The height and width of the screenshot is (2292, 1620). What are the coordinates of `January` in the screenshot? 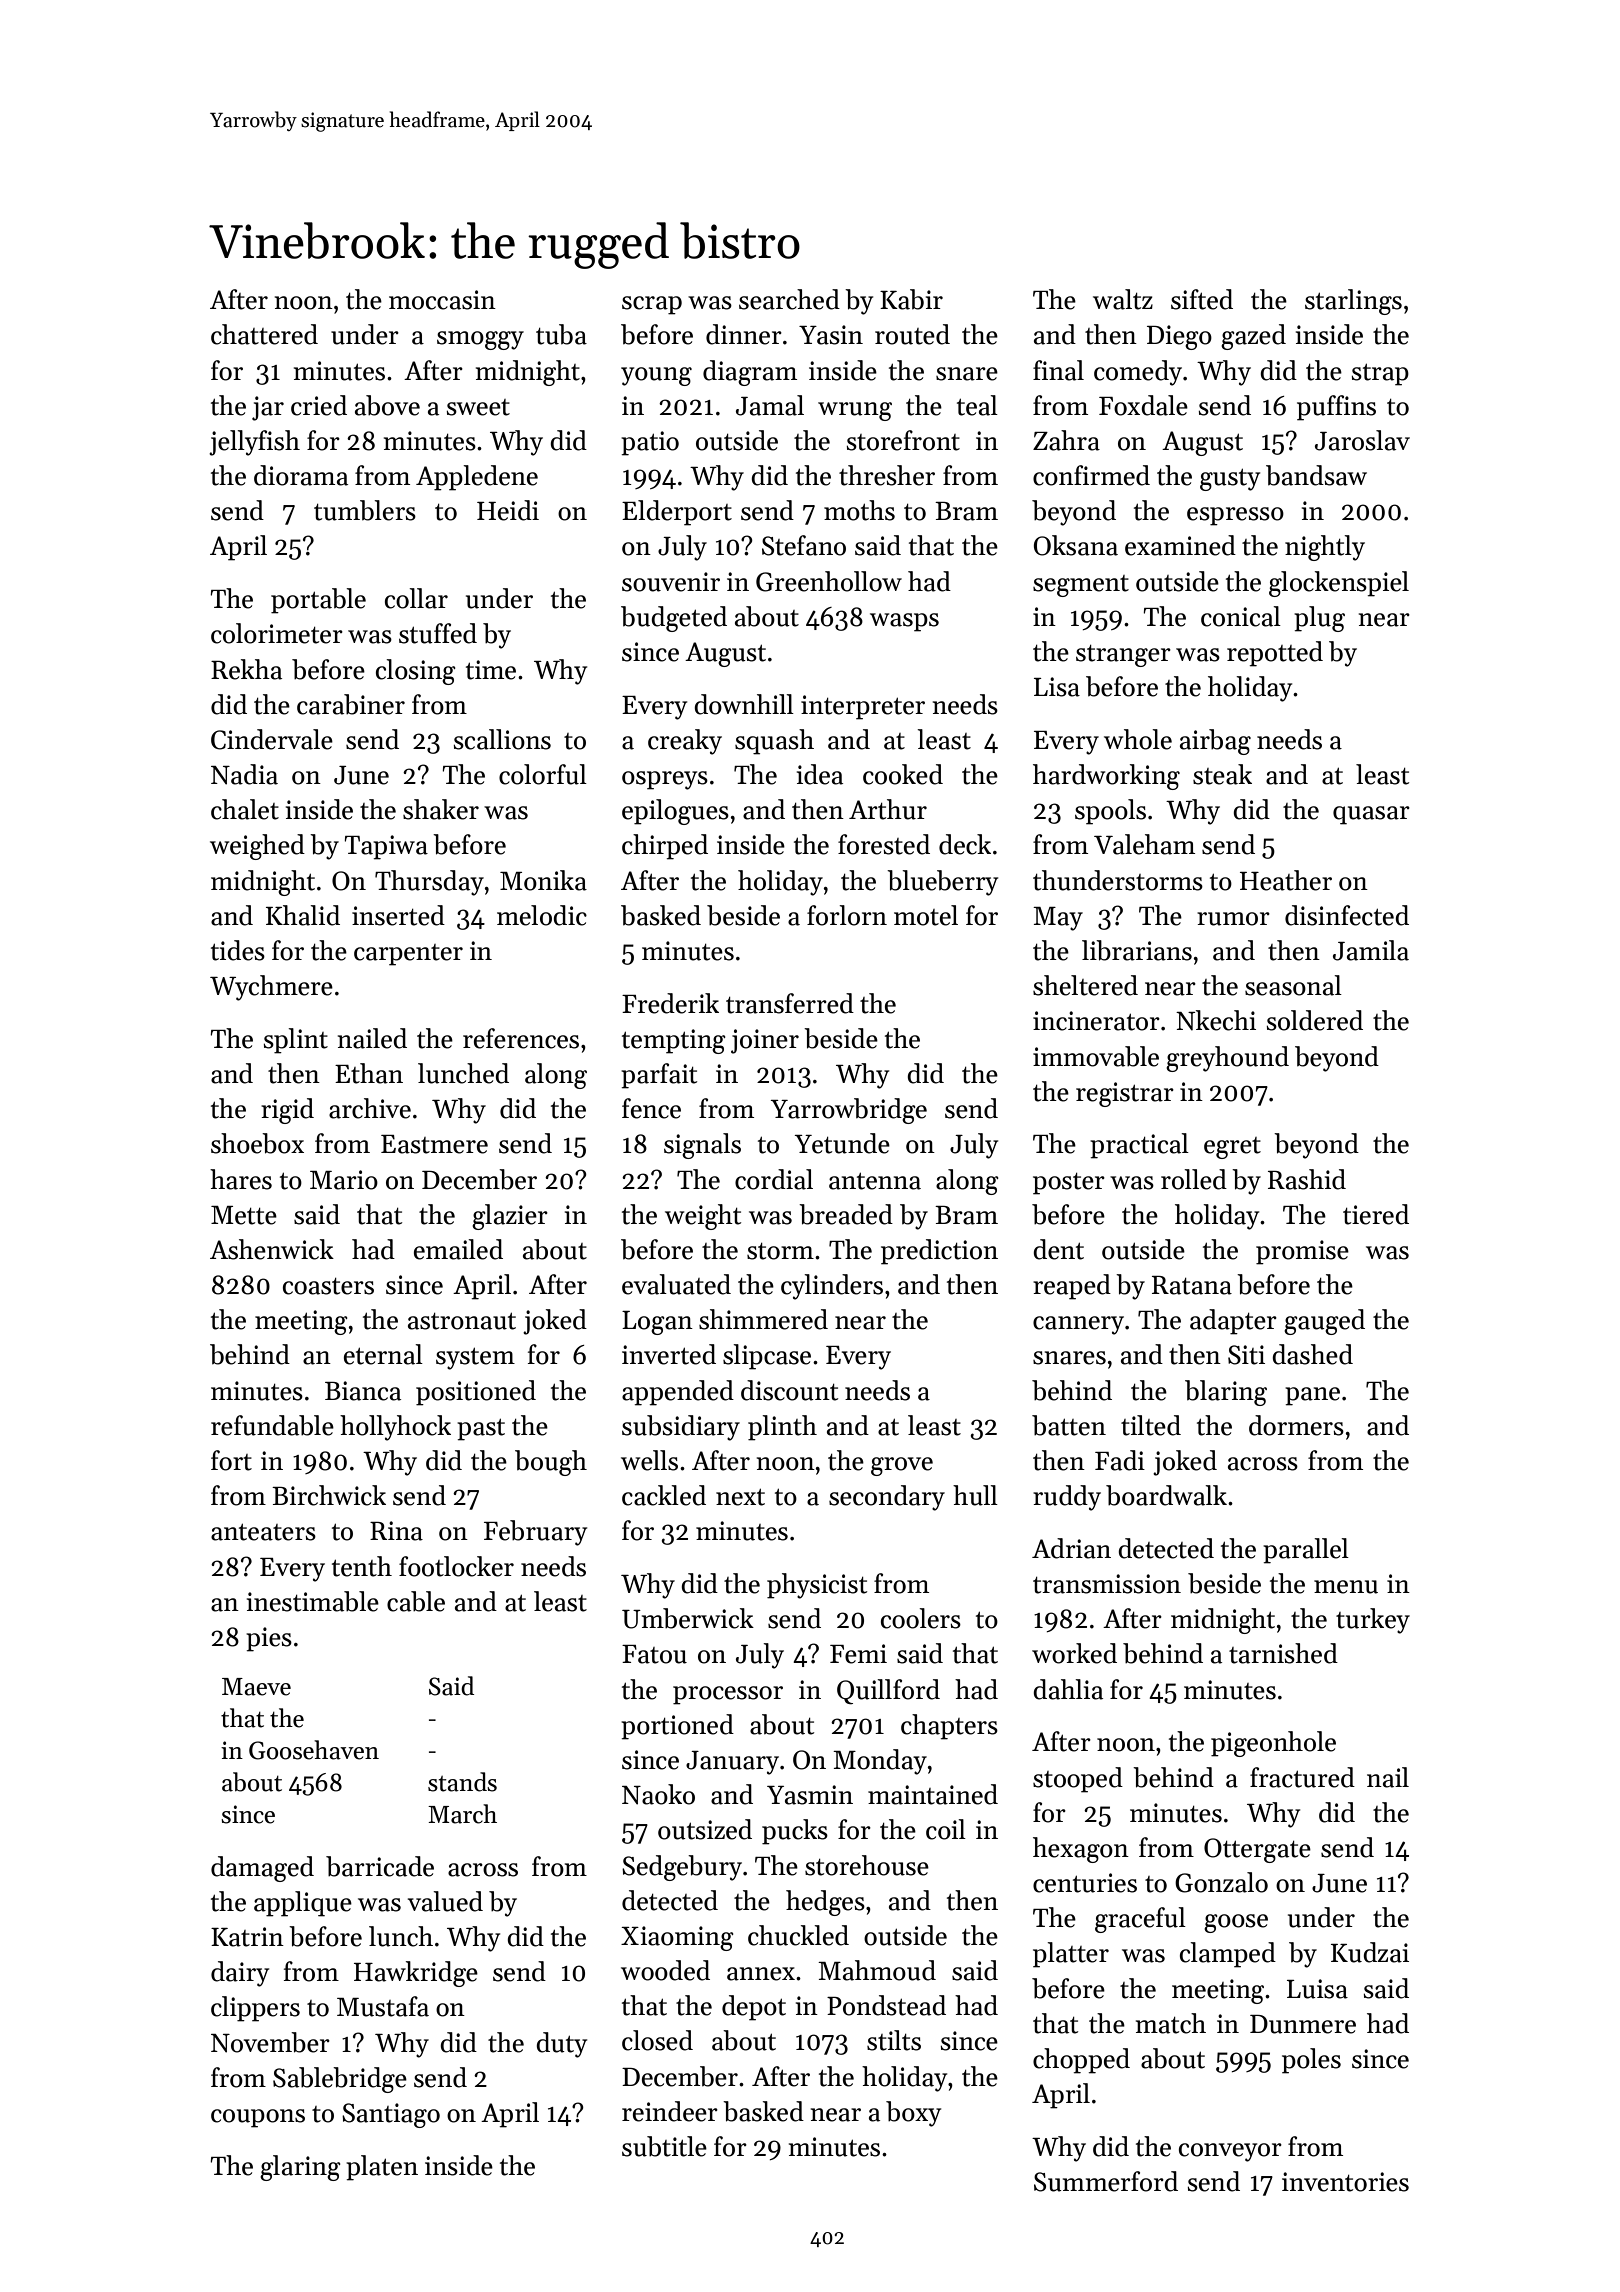 It's located at (732, 1763).
